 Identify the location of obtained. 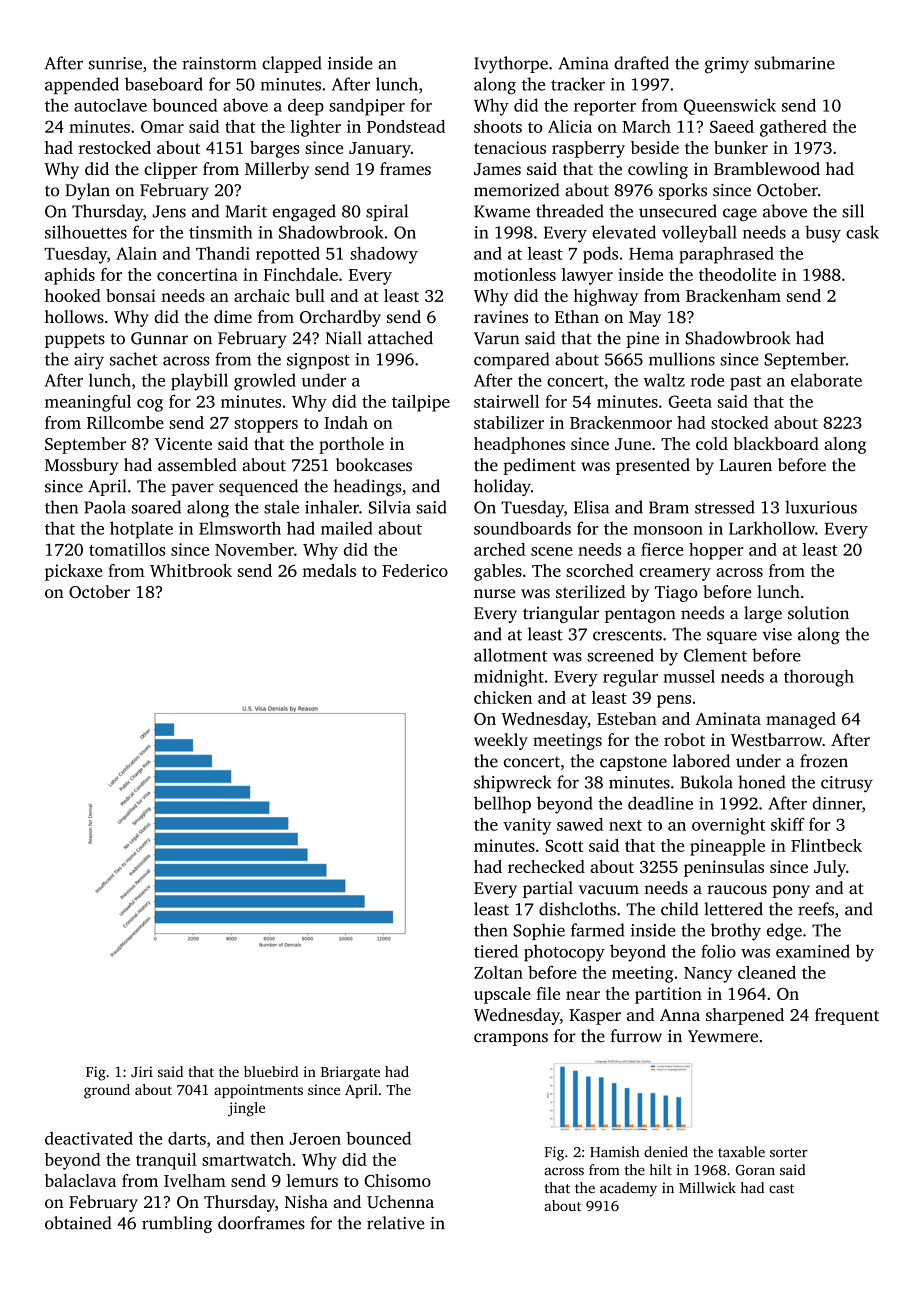
(78, 1223).
